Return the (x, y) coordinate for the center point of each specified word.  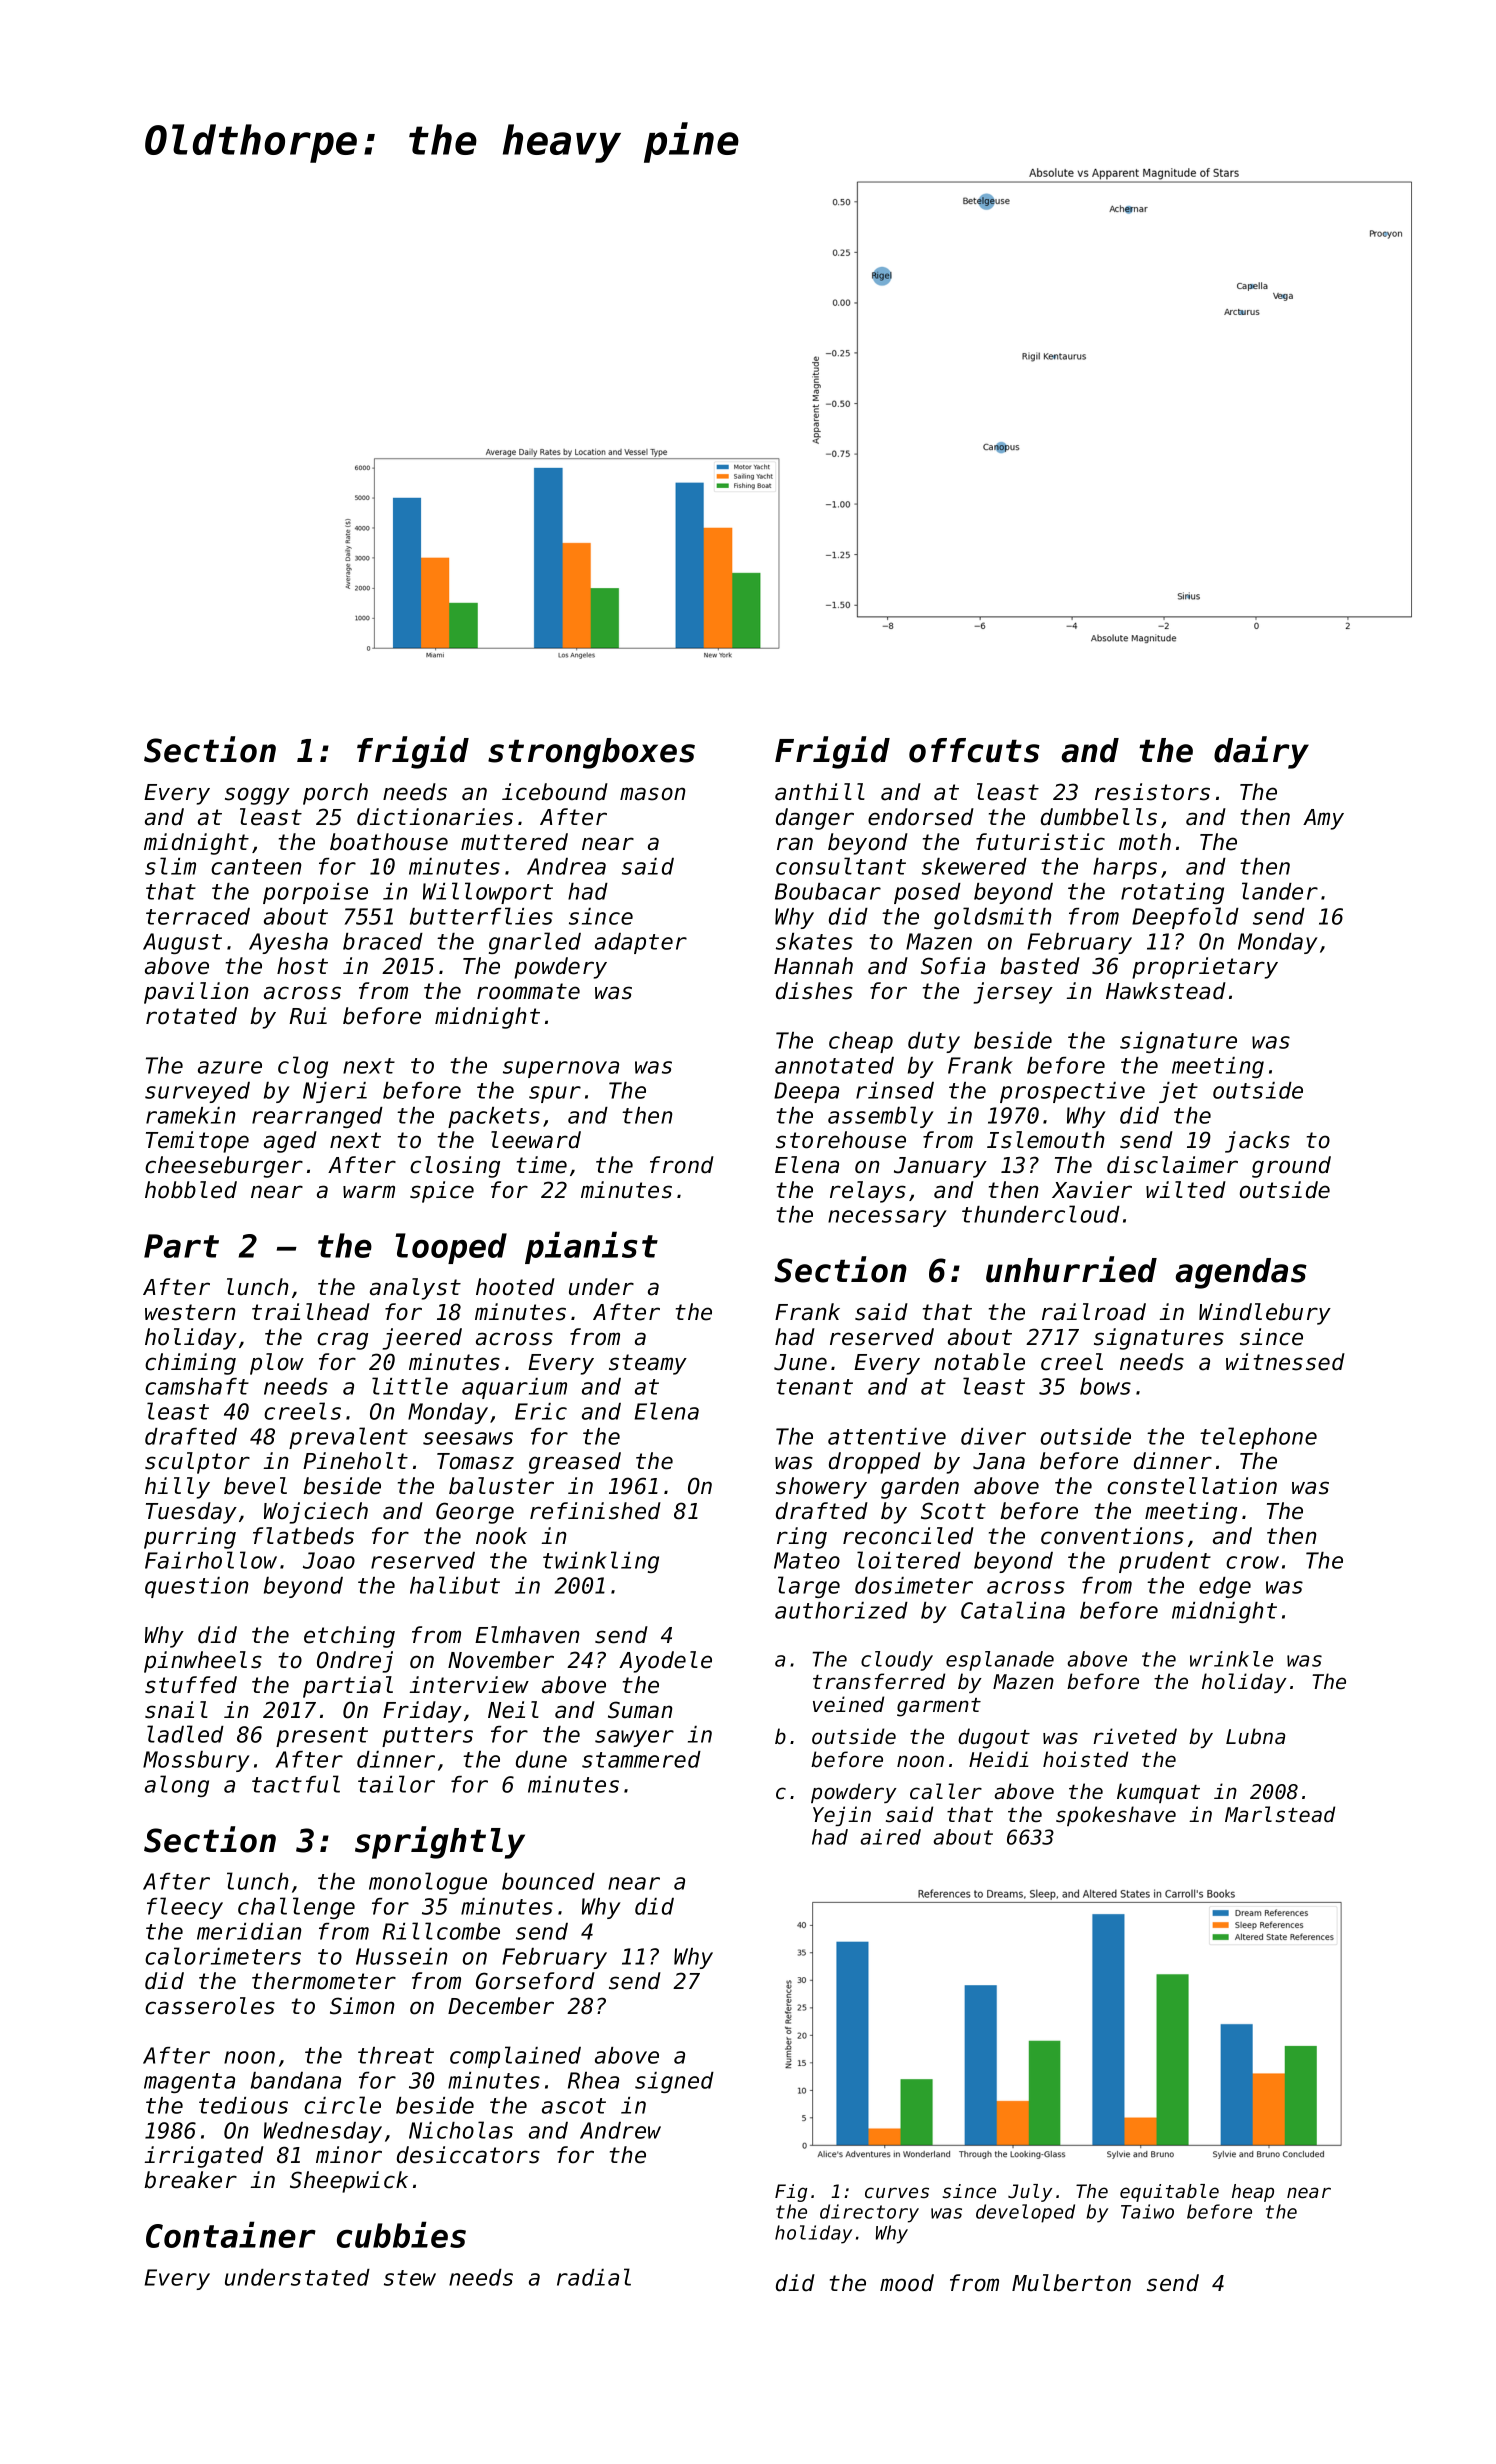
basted (1040, 966)
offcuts (974, 750)
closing (455, 1167)
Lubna (1255, 1736)
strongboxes (591, 753)
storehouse (841, 1140)
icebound (555, 792)
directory (869, 2213)
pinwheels (203, 1662)
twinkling (601, 1562)
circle (342, 2105)
